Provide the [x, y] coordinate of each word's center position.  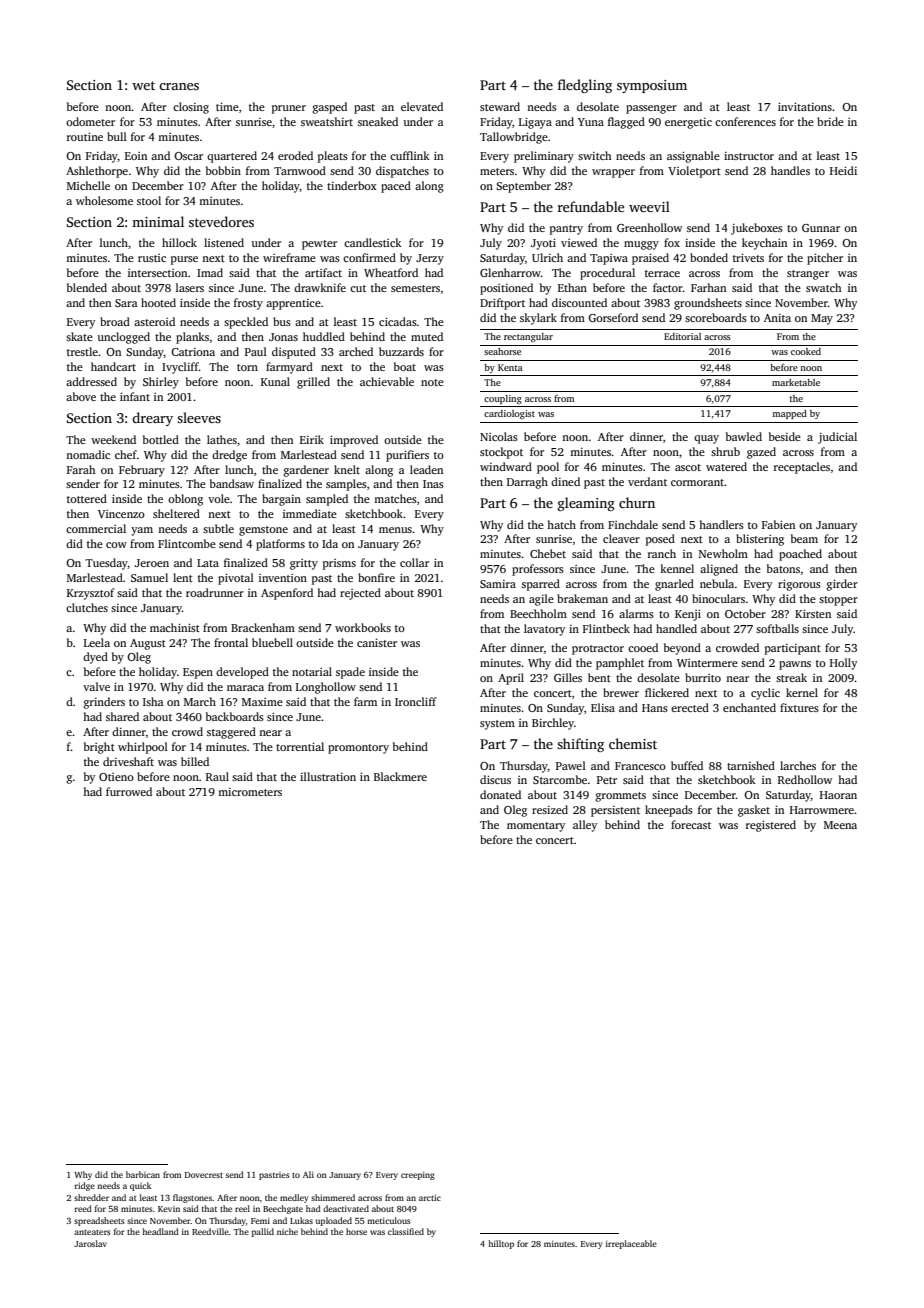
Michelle [88, 185]
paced [396, 187]
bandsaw [232, 483]
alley [585, 826]
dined [565, 481]
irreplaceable [631, 1244]
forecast [691, 824]
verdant [647, 481]
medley [294, 1198]
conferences [745, 121]
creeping [418, 1175]
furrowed [129, 791]
